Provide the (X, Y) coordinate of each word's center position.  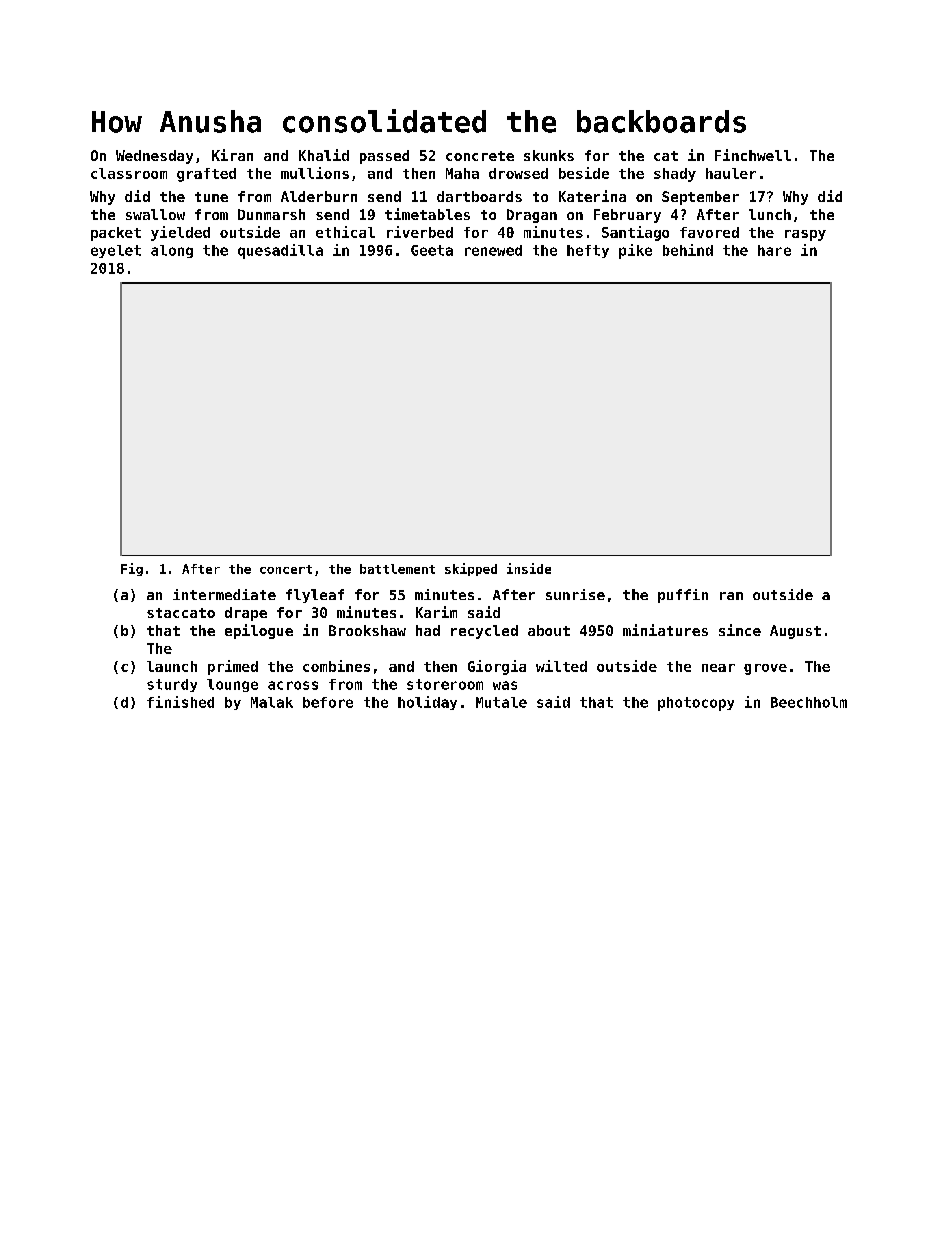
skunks (549, 155)
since (740, 630)
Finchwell (753, 155)
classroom (129, 173)
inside (529, 568)
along (172, 251)
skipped (471, 569)
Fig (132, 569)
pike (635, 251)
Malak (272, 702)
